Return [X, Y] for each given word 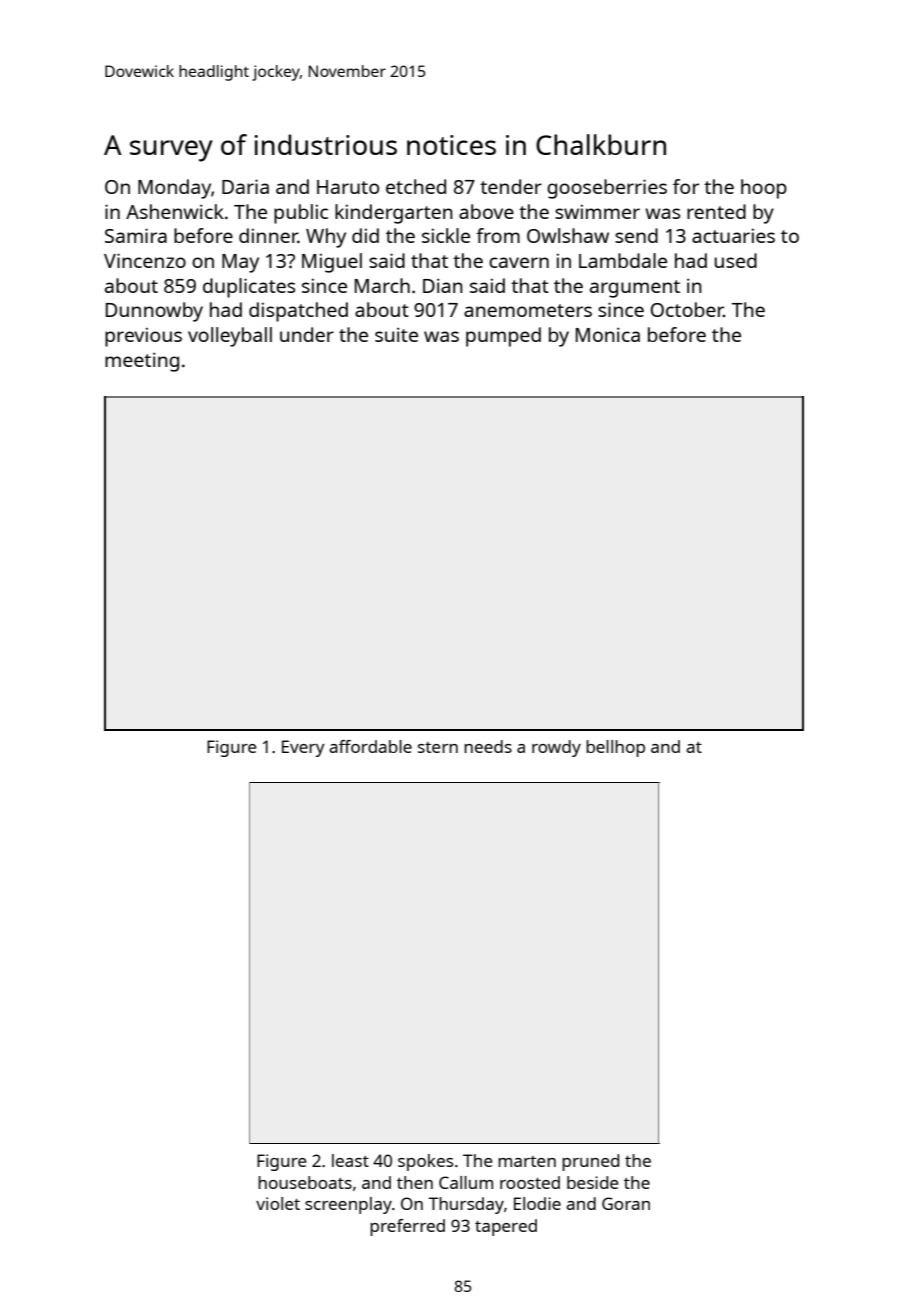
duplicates [249, 288]
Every [303, 748]
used [736, 260]
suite [396, 334]
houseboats [305, 1182]
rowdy [556, 748]
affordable [370, 746]
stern [438, 747]
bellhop [615, 748]
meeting [142, 362]
